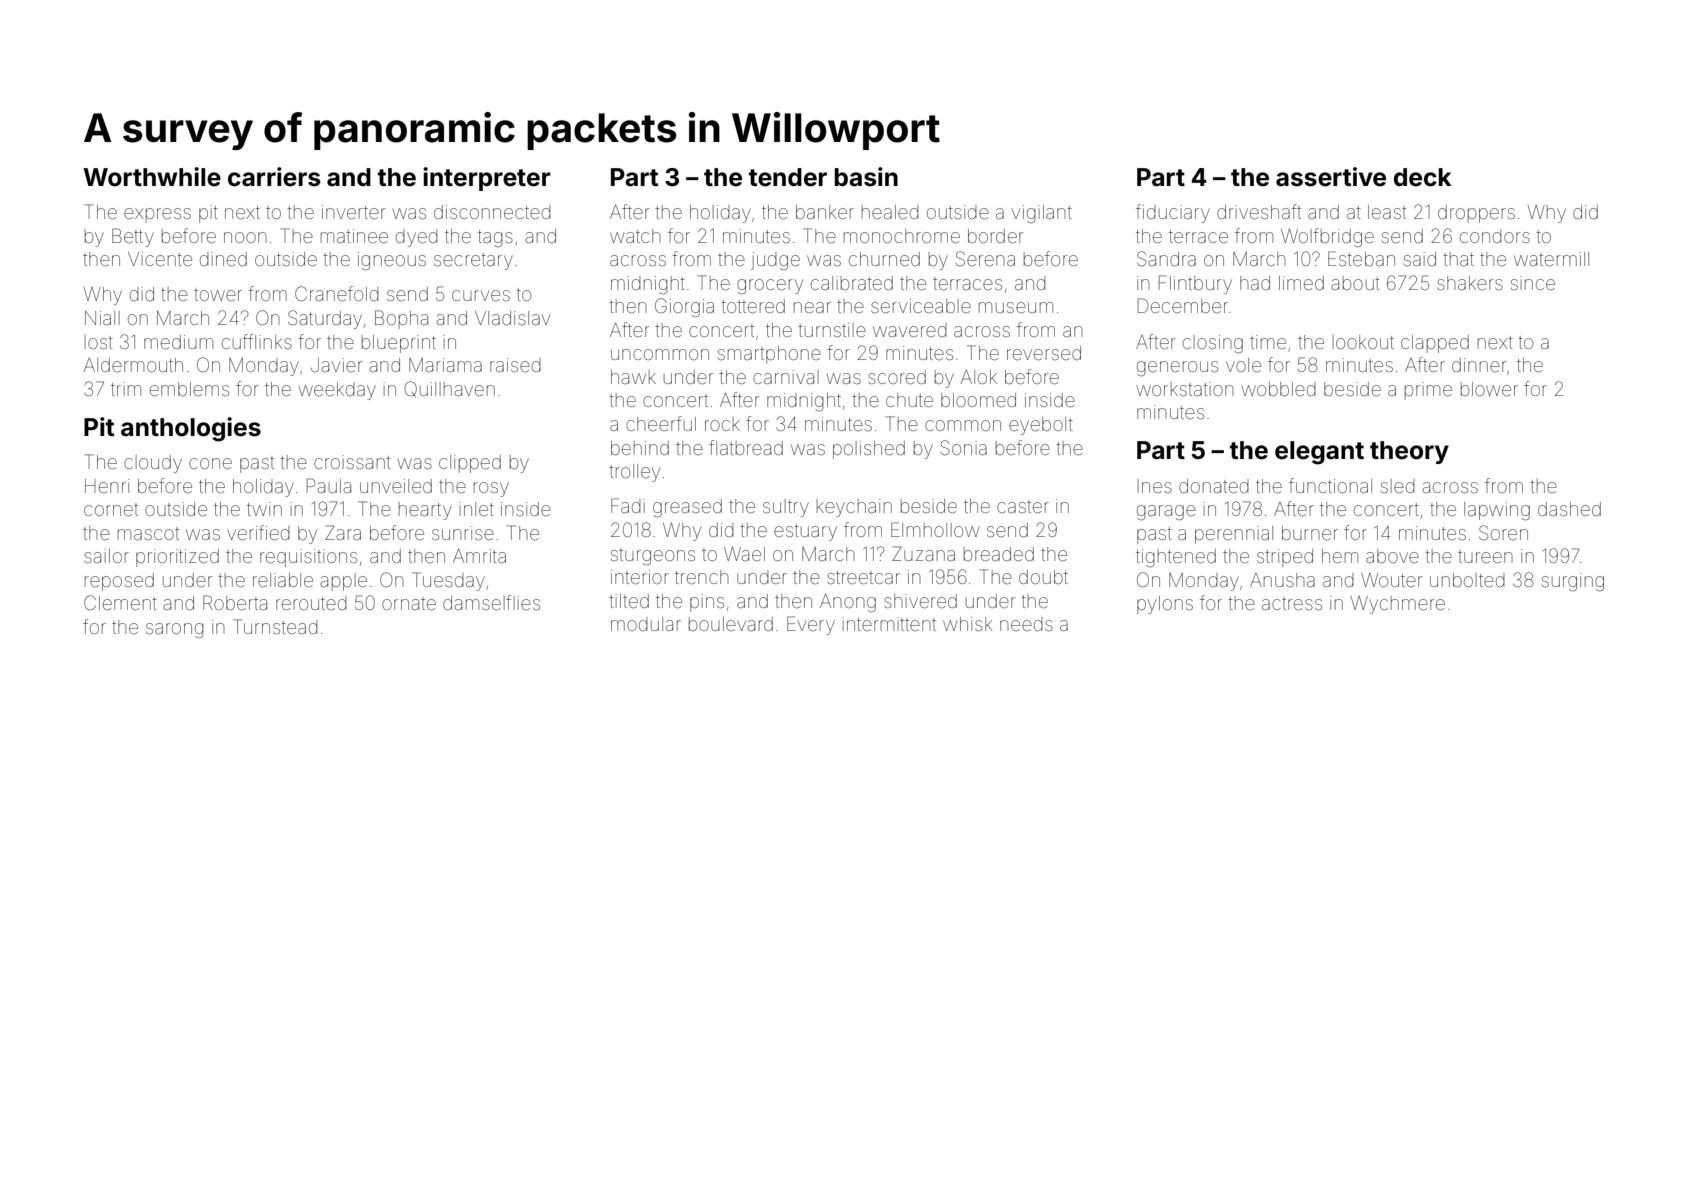  Describe the element at coordinates (1319, 453) in the screenshot. I see `elegant` at that location.
